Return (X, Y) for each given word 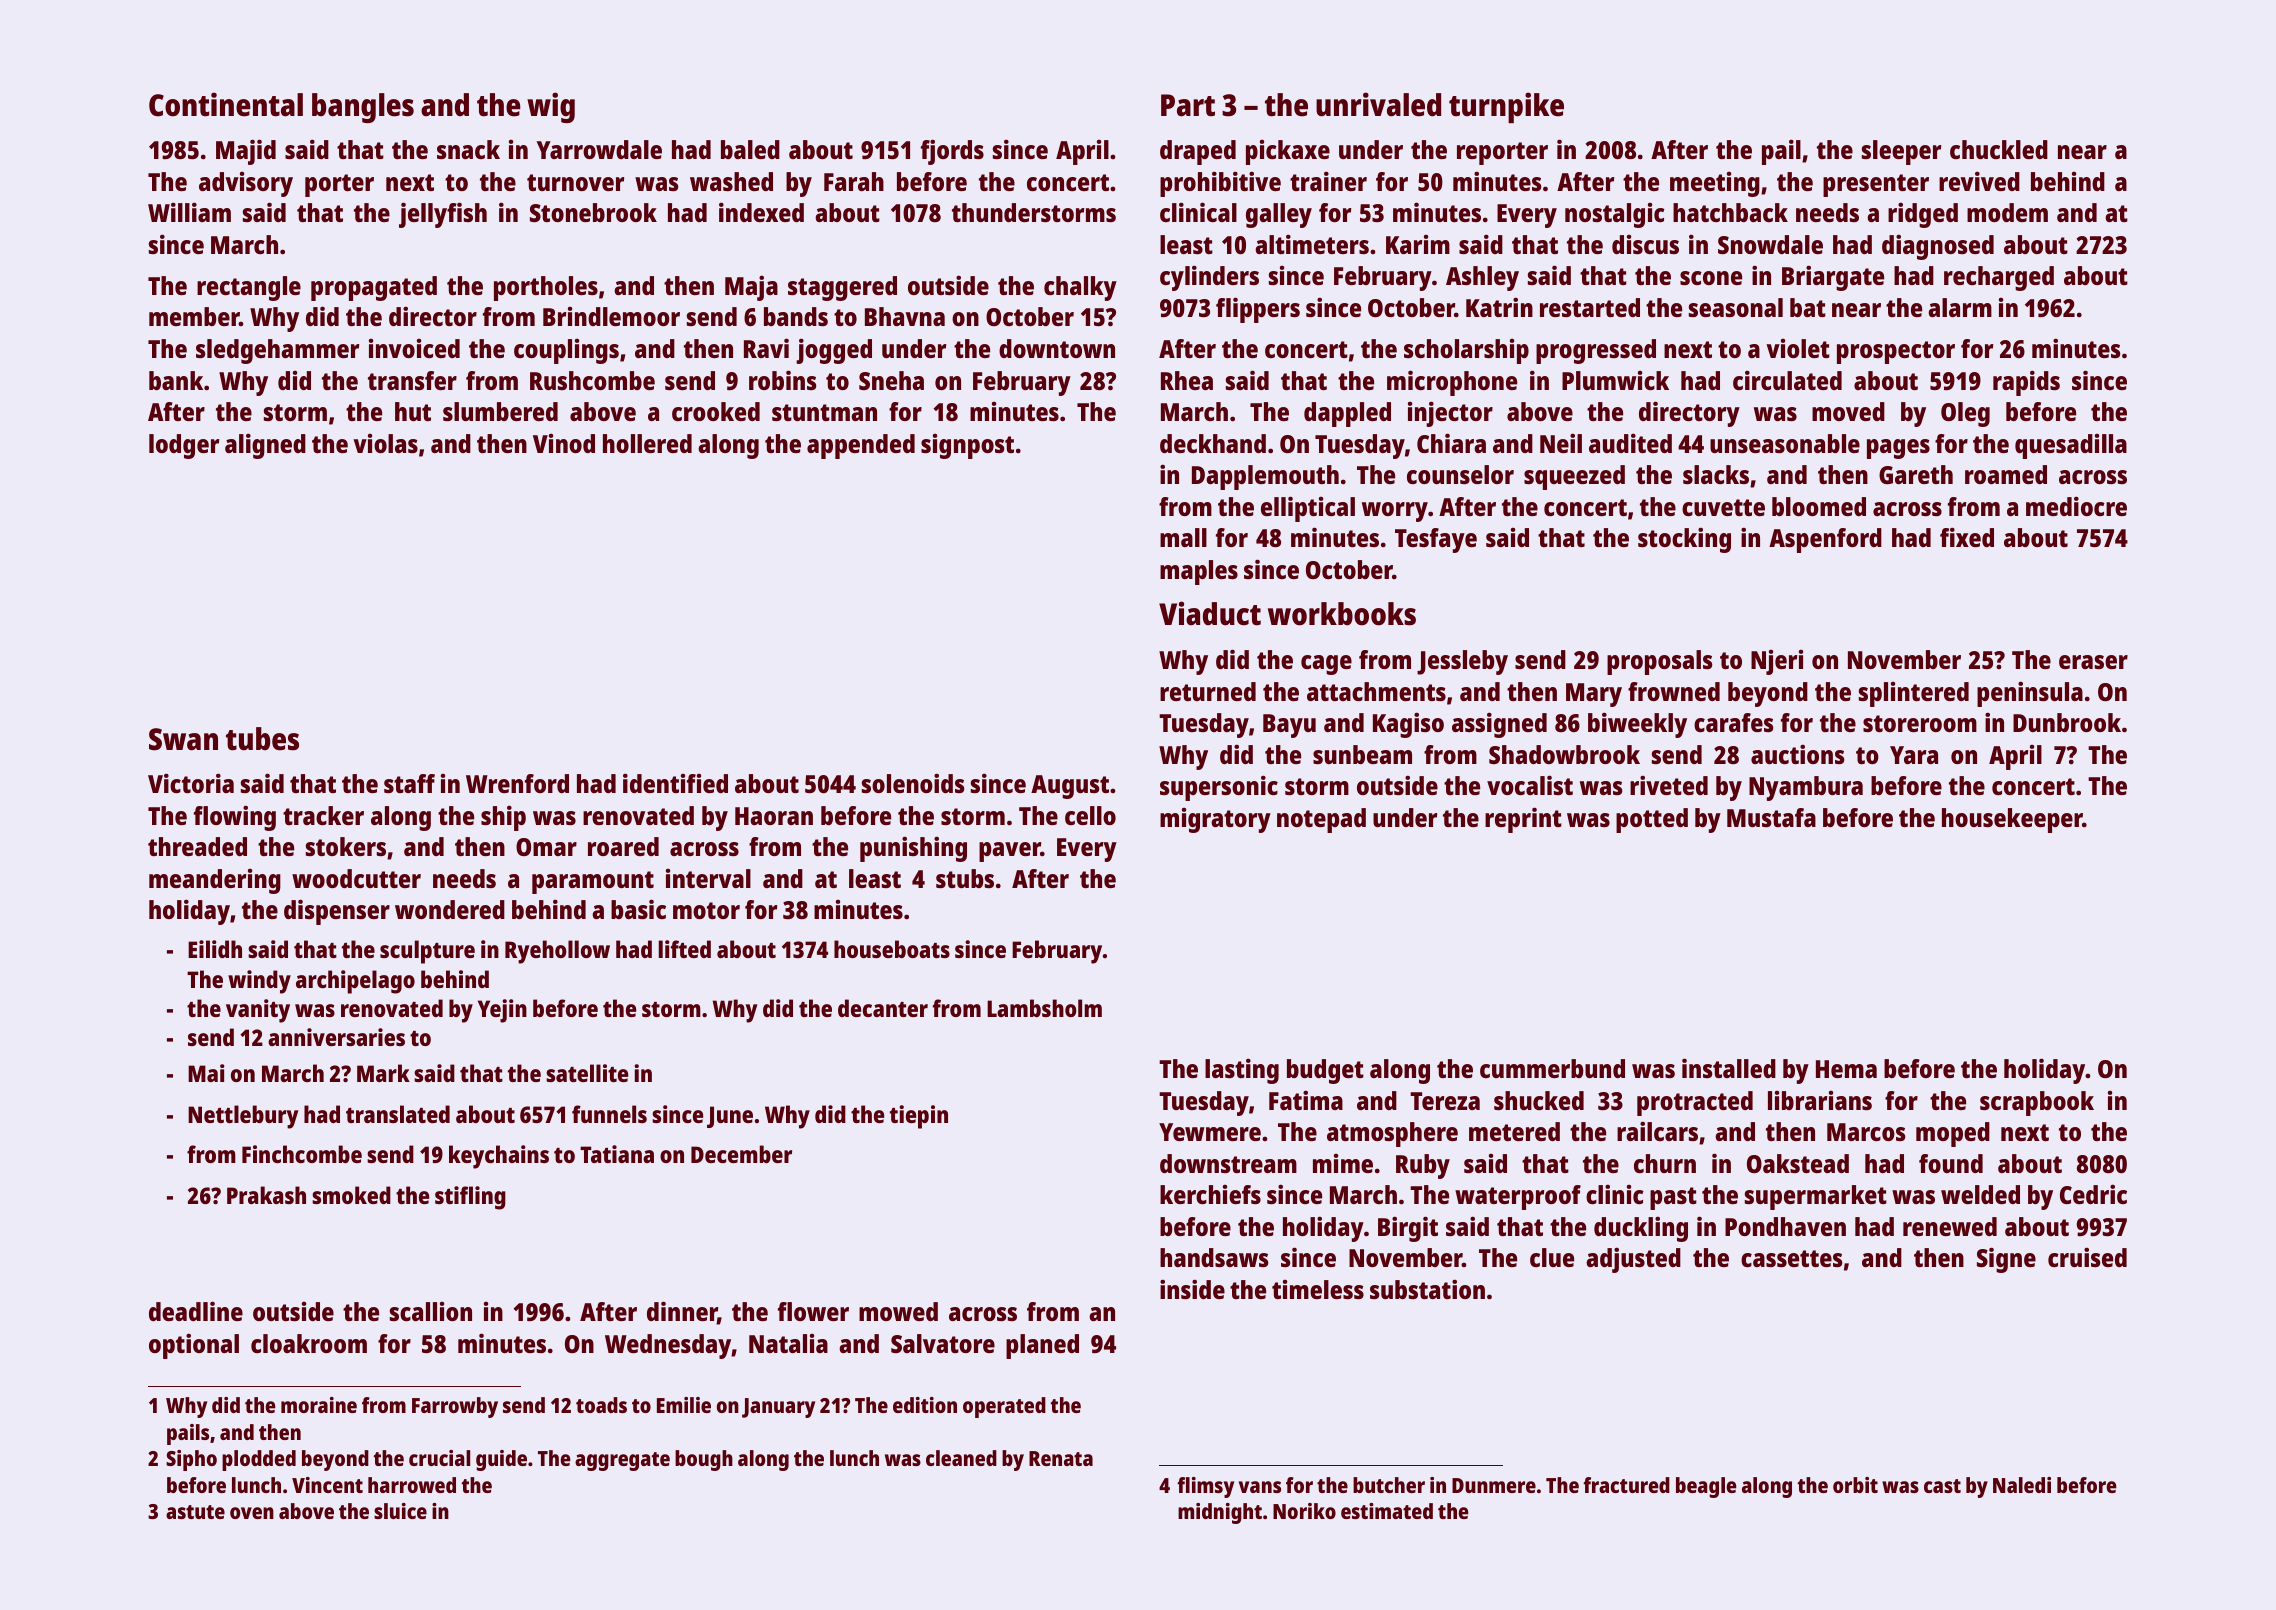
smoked (351, 1195)
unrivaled (1378, 104)
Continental (226, 104)
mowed (898, 1311)
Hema (1846, 1069)
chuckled (1999, 149)
